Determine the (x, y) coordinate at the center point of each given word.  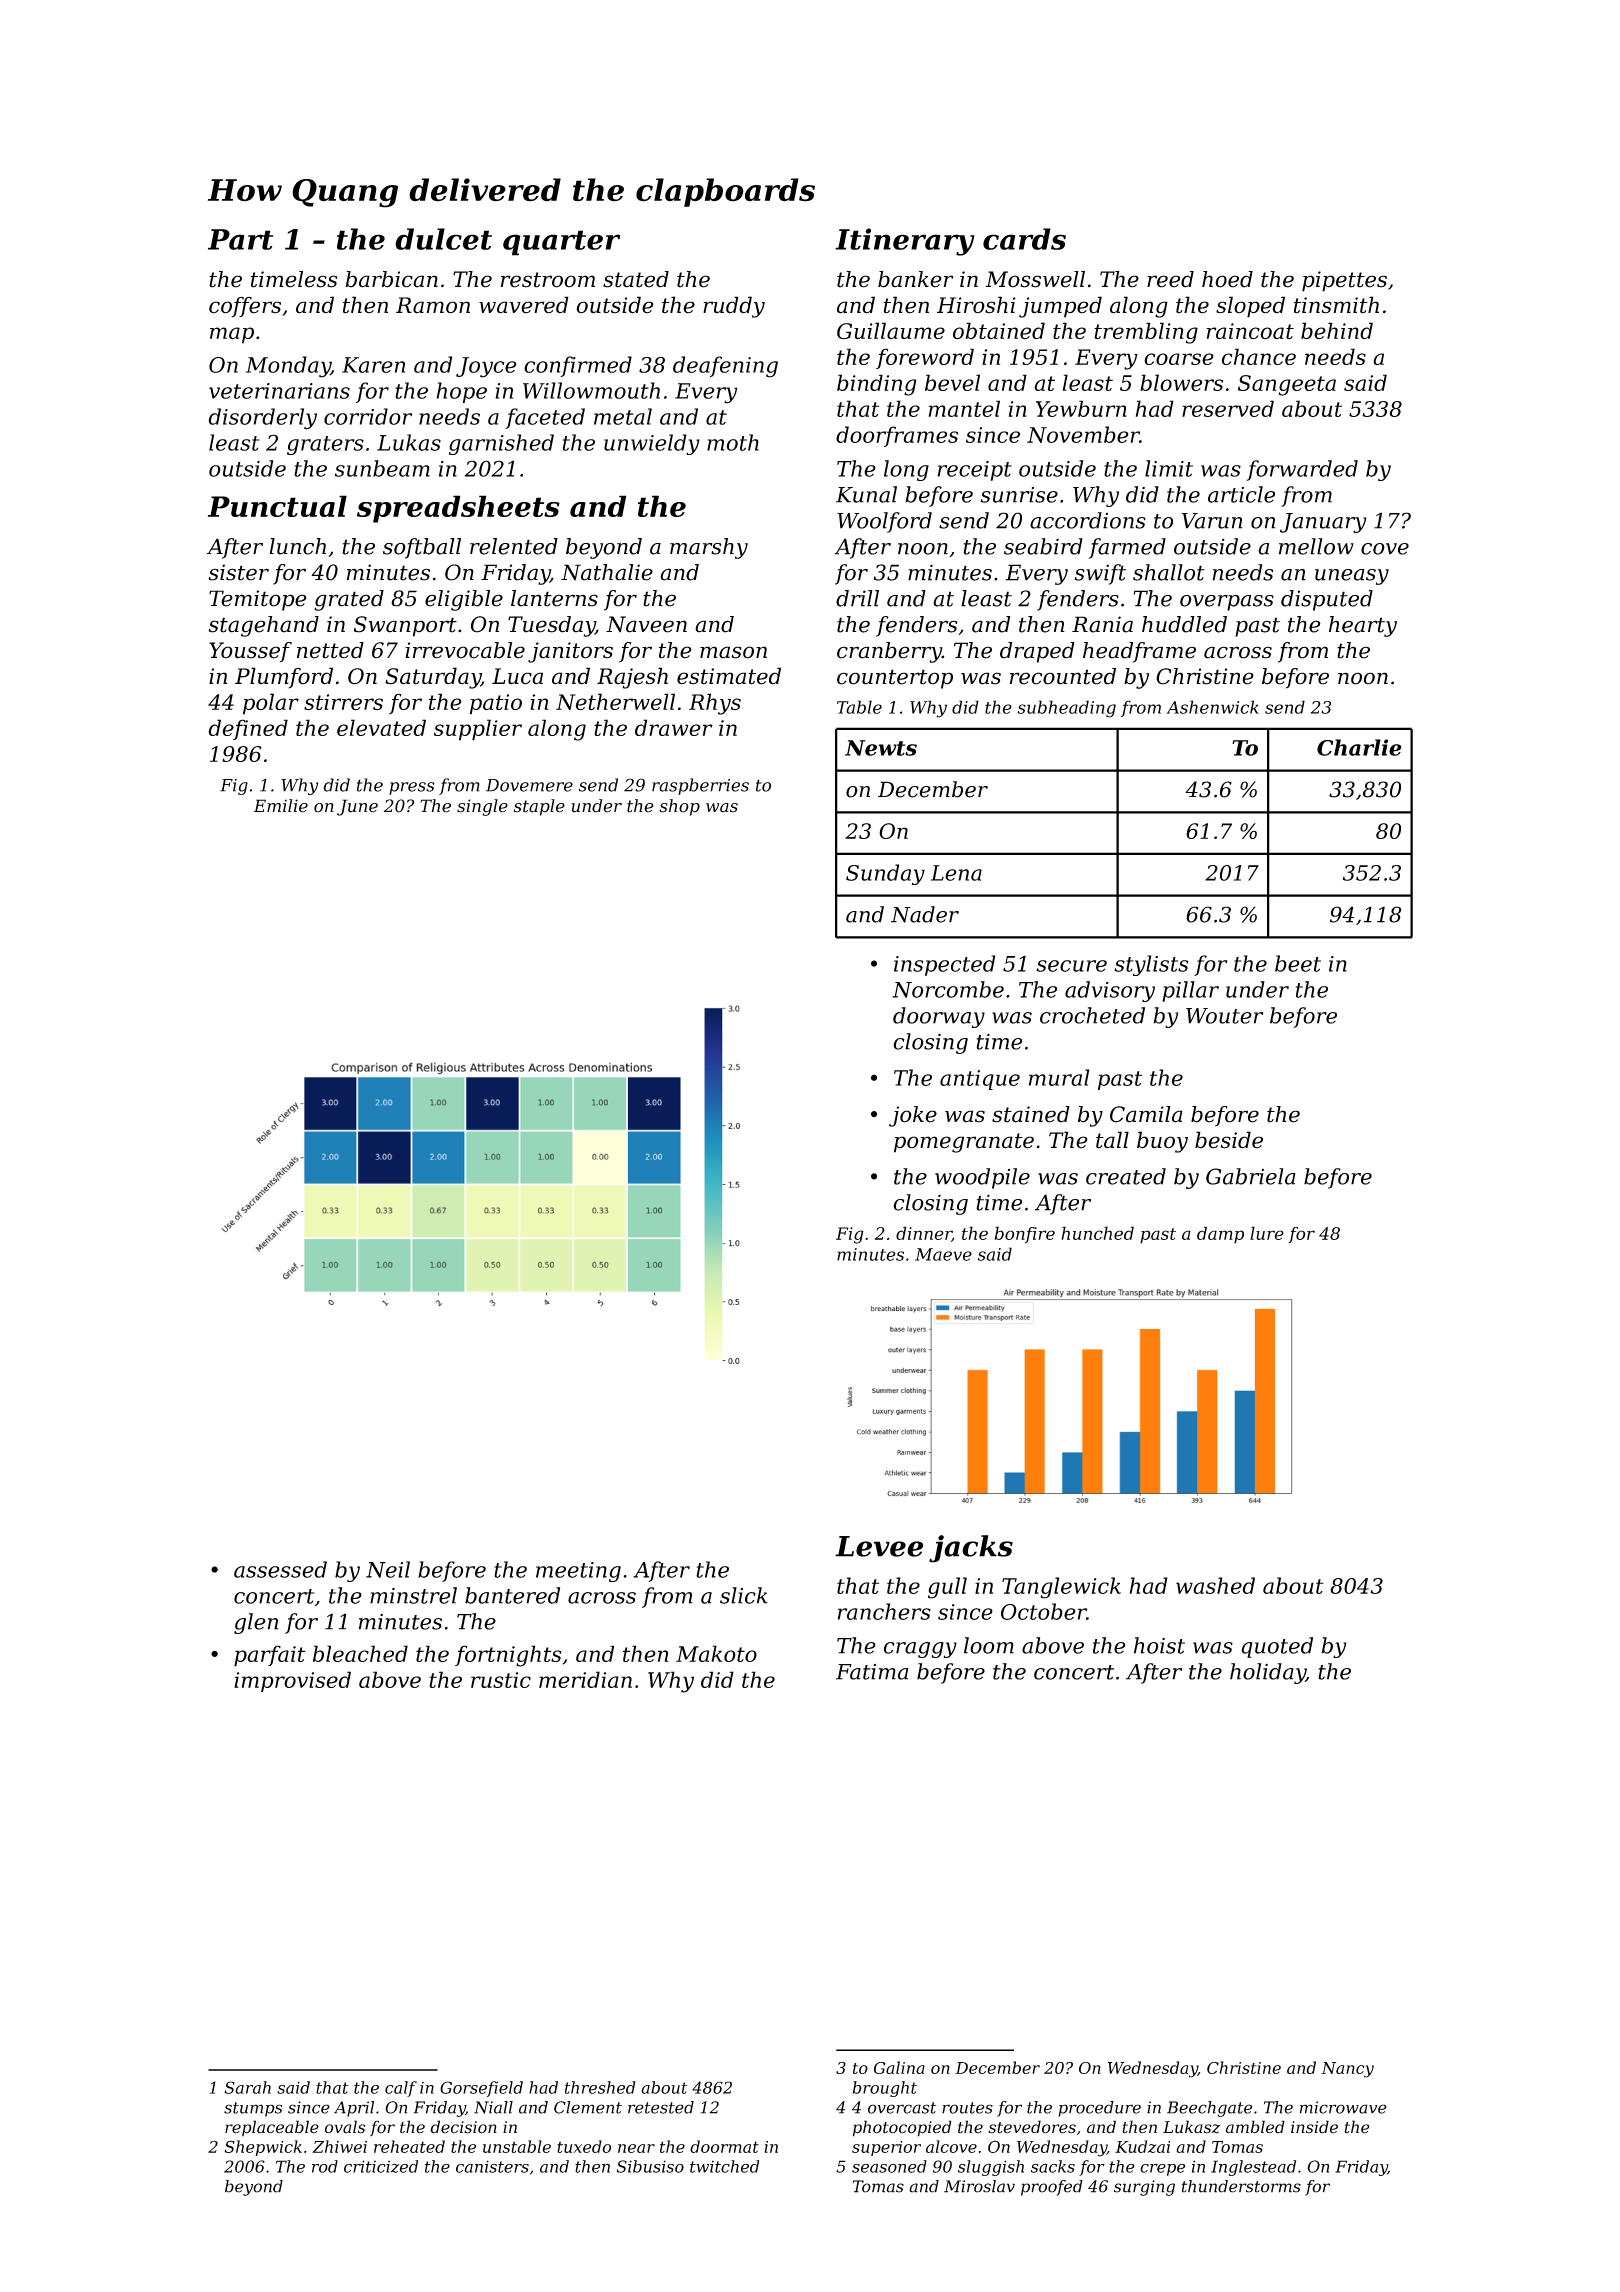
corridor (368, 416)
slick (744, 1595)
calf (401, 2089)
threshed (600, 2087)
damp (1220, 1235)
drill (857, 598)
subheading (1066, 709)
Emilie (281, 806)
